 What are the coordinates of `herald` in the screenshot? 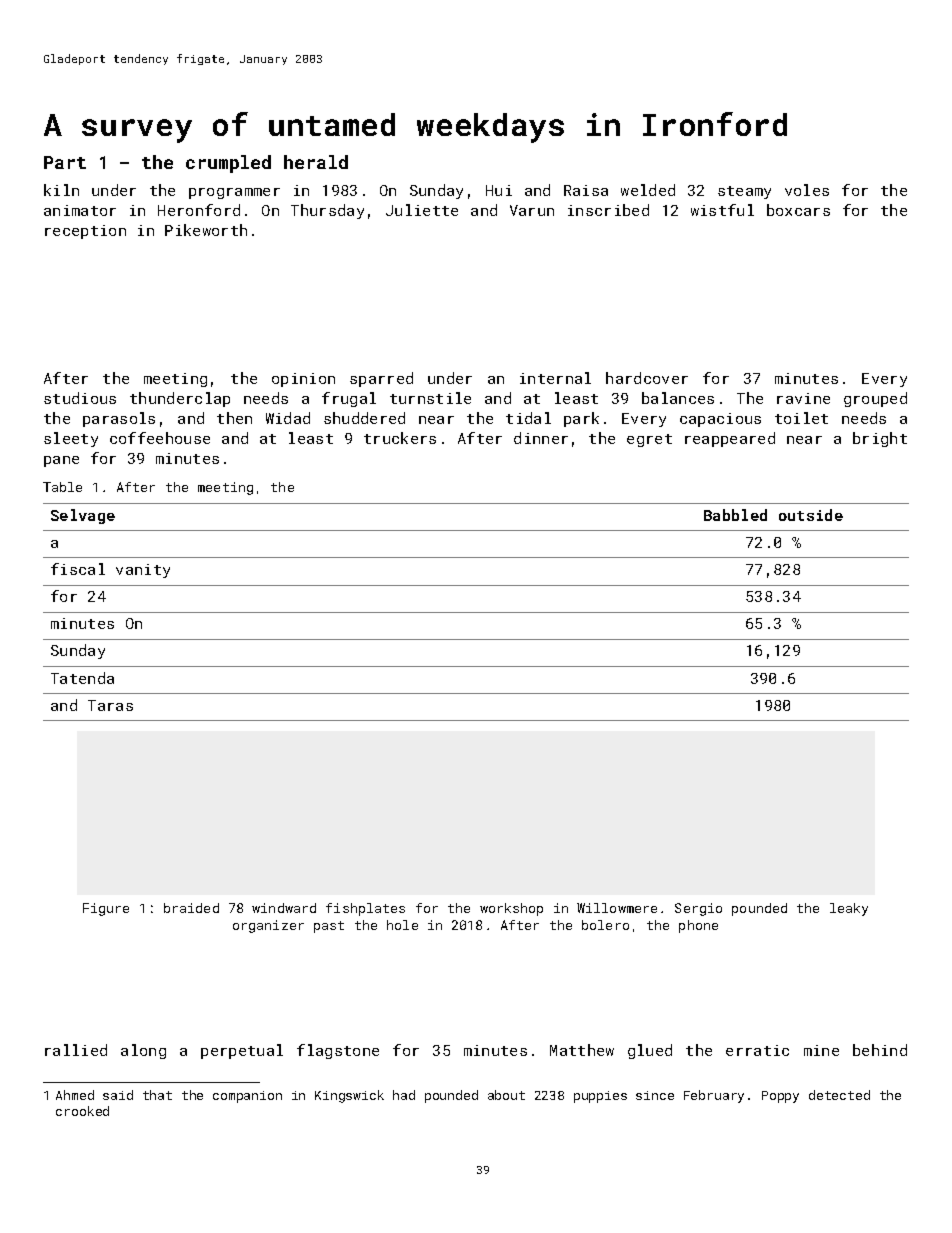 It's located at (316, 162).
